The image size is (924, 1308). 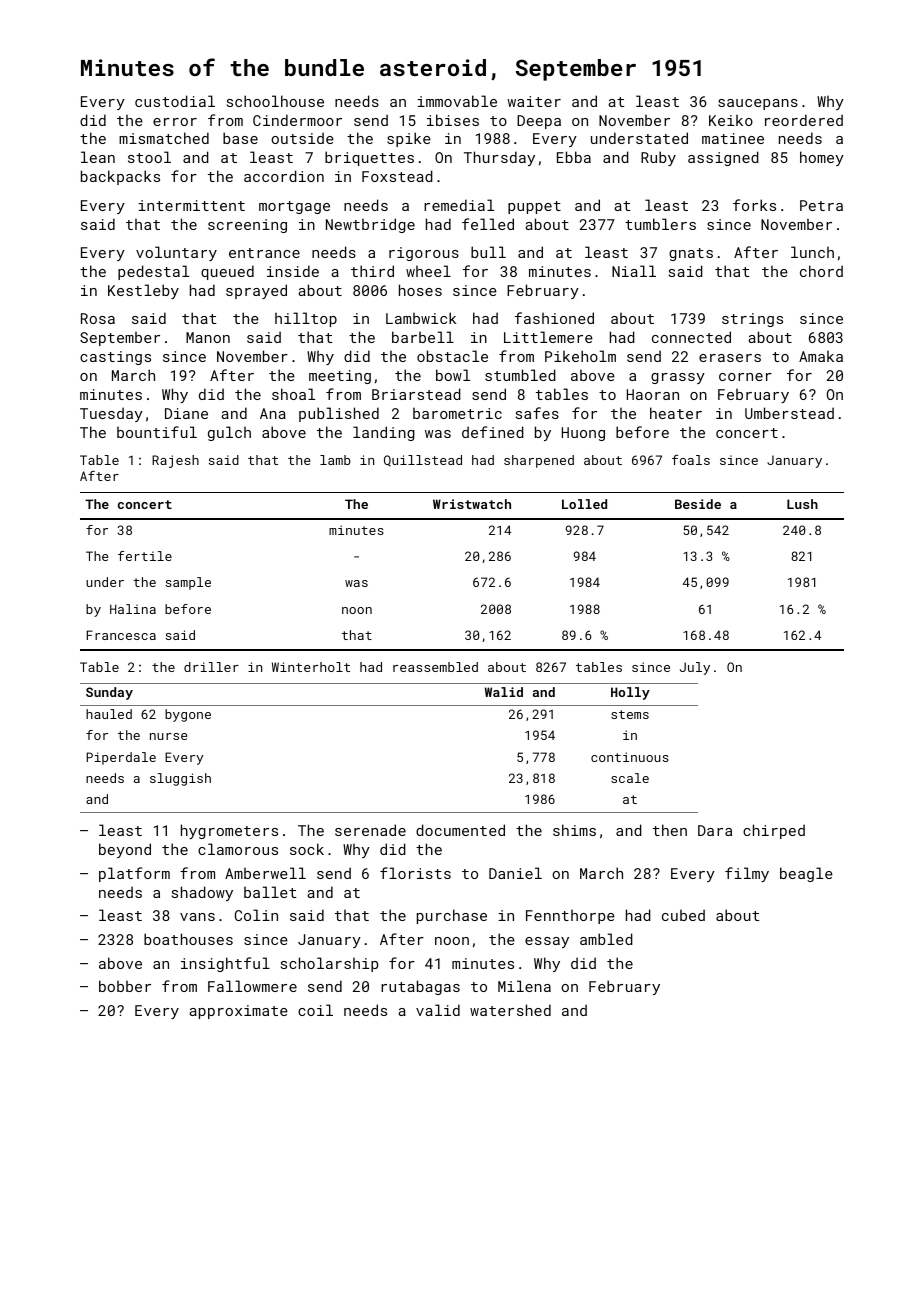 I want to click on mortgage, so click(x=294, y=207).
